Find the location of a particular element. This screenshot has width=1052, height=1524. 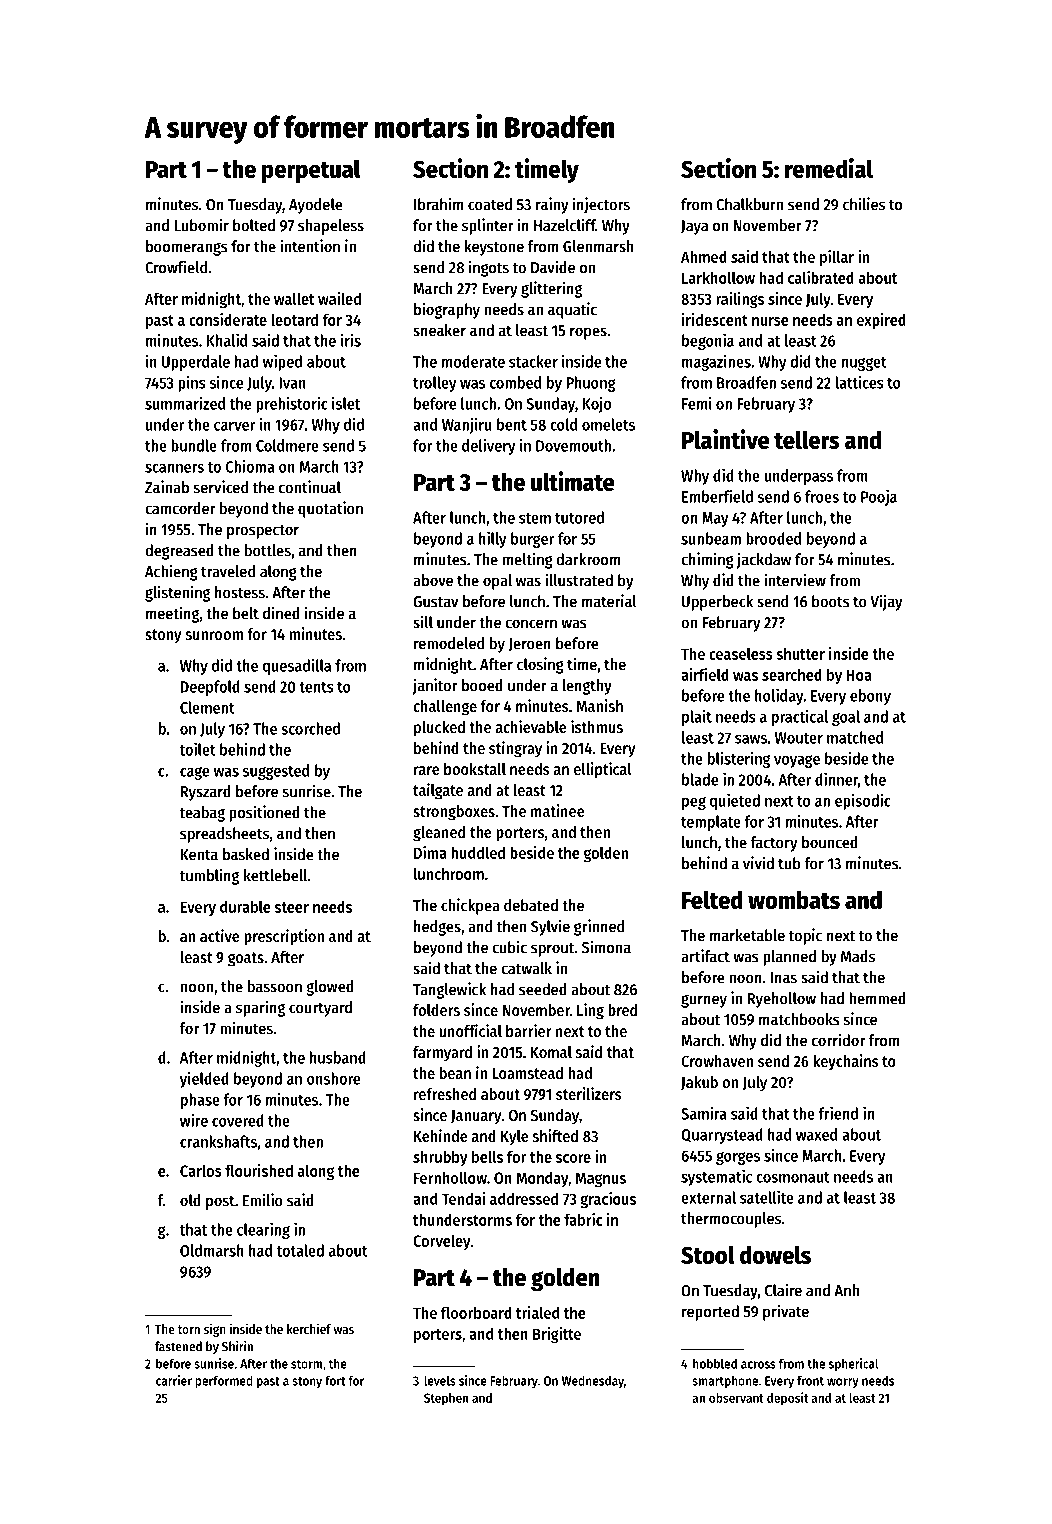

injectors is located at coordinates (601, 205).
